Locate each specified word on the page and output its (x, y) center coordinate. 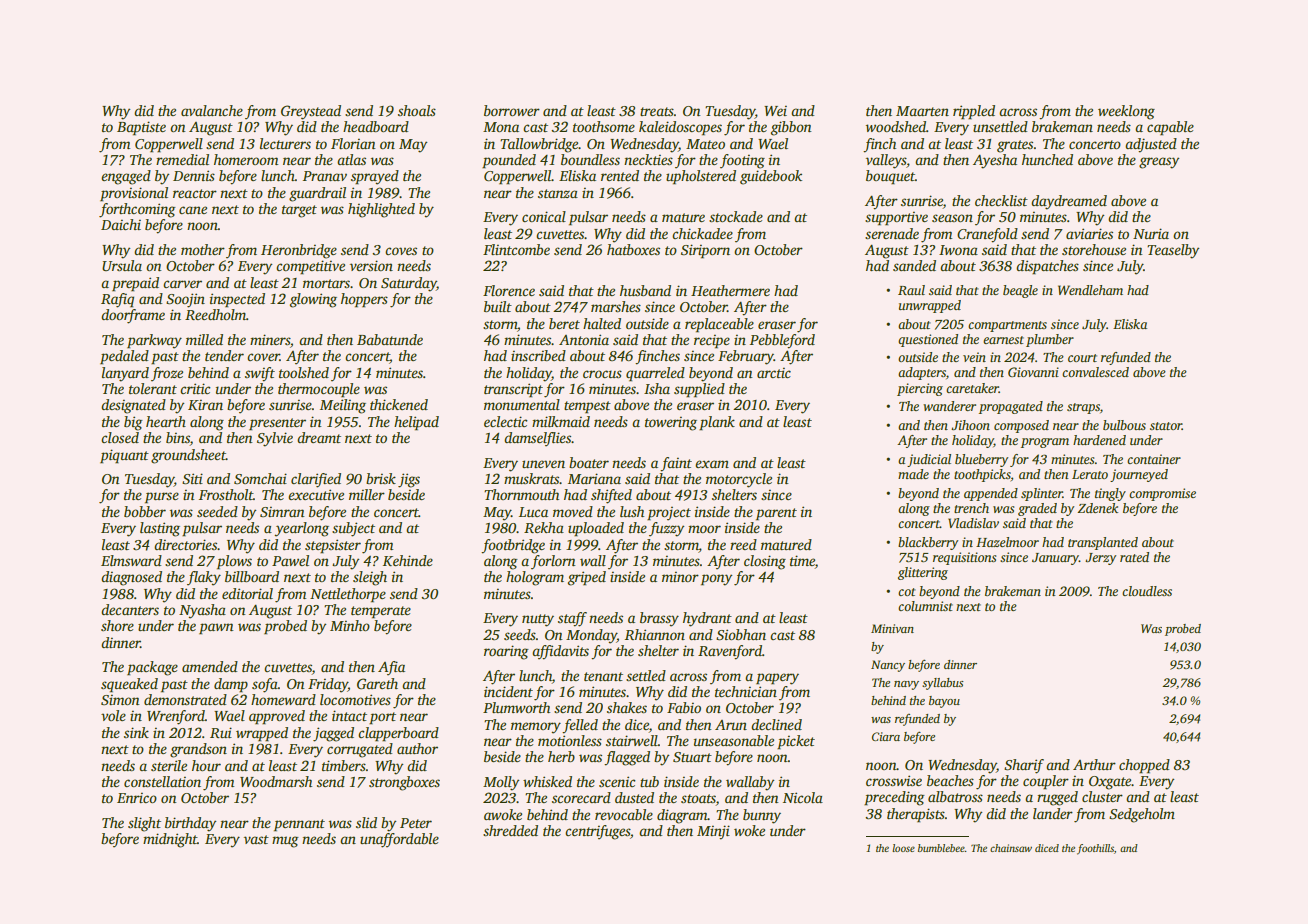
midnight (170, 840)
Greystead (311, 112)
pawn (216, 629)
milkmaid (561, 421)
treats (657, 111)
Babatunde (390, 339)
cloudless (1147, 591)
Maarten (922, 111)
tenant (603, 676)
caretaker (972, 388)
